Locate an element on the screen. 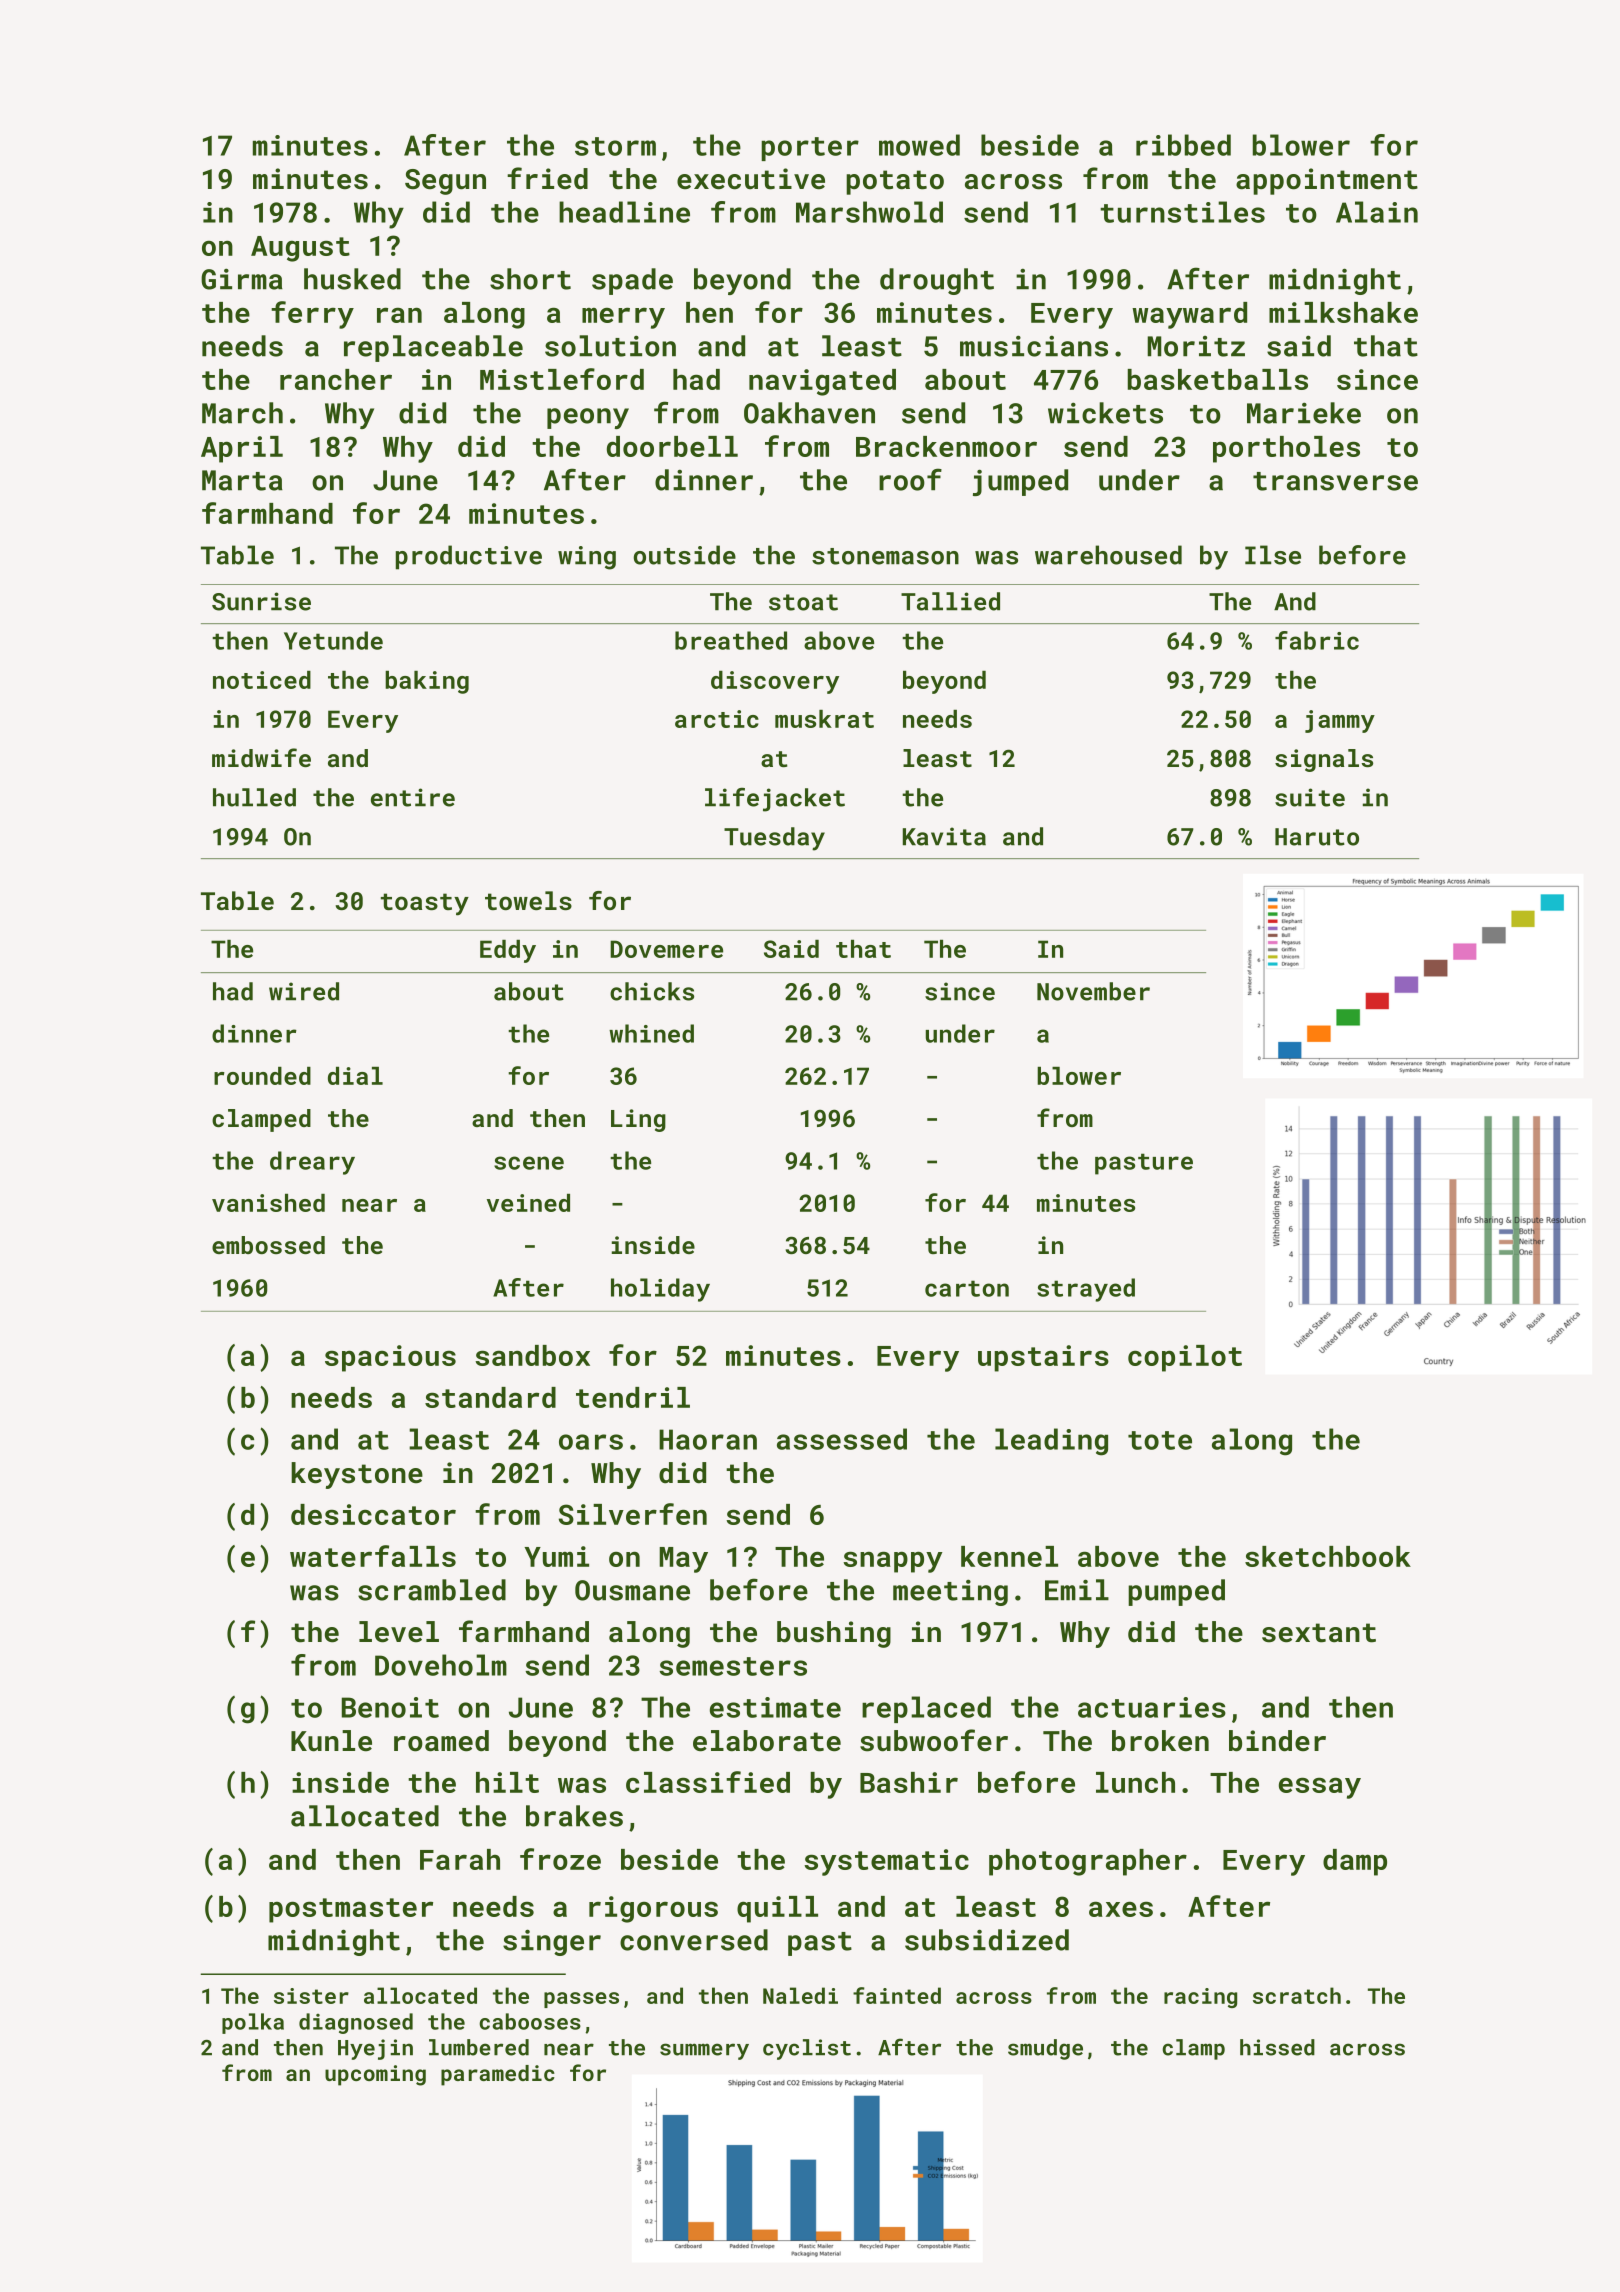 This screenshot has height=2292, width=1620. ribbed is located at coordinates (1183, 145).
